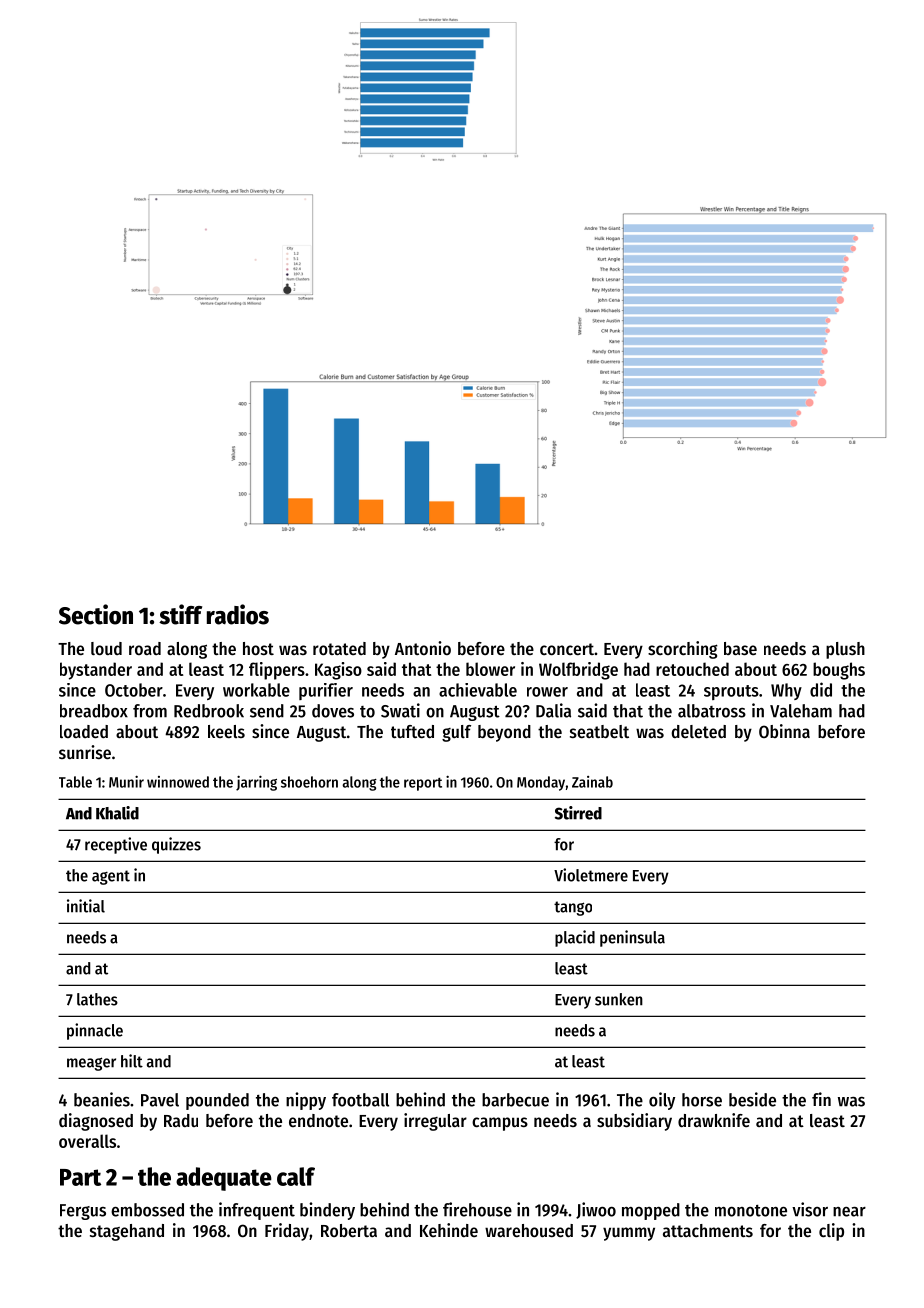 The width and height of the document is (924, 1308). Describe the element at coordinates (180, 614) in the document. I see `stiff` at that location.
